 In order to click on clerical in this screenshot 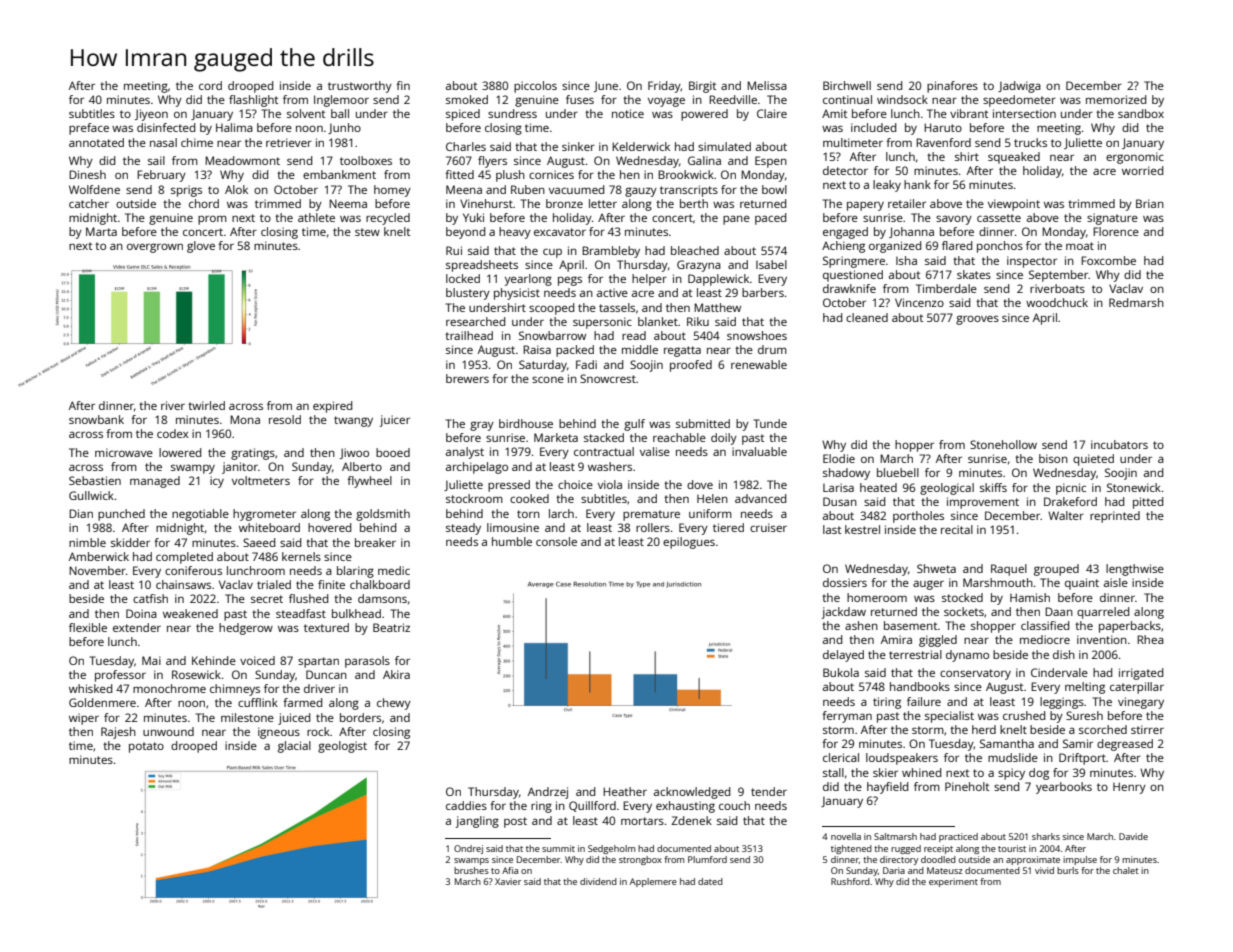, I will do `click(841, 757)`.
